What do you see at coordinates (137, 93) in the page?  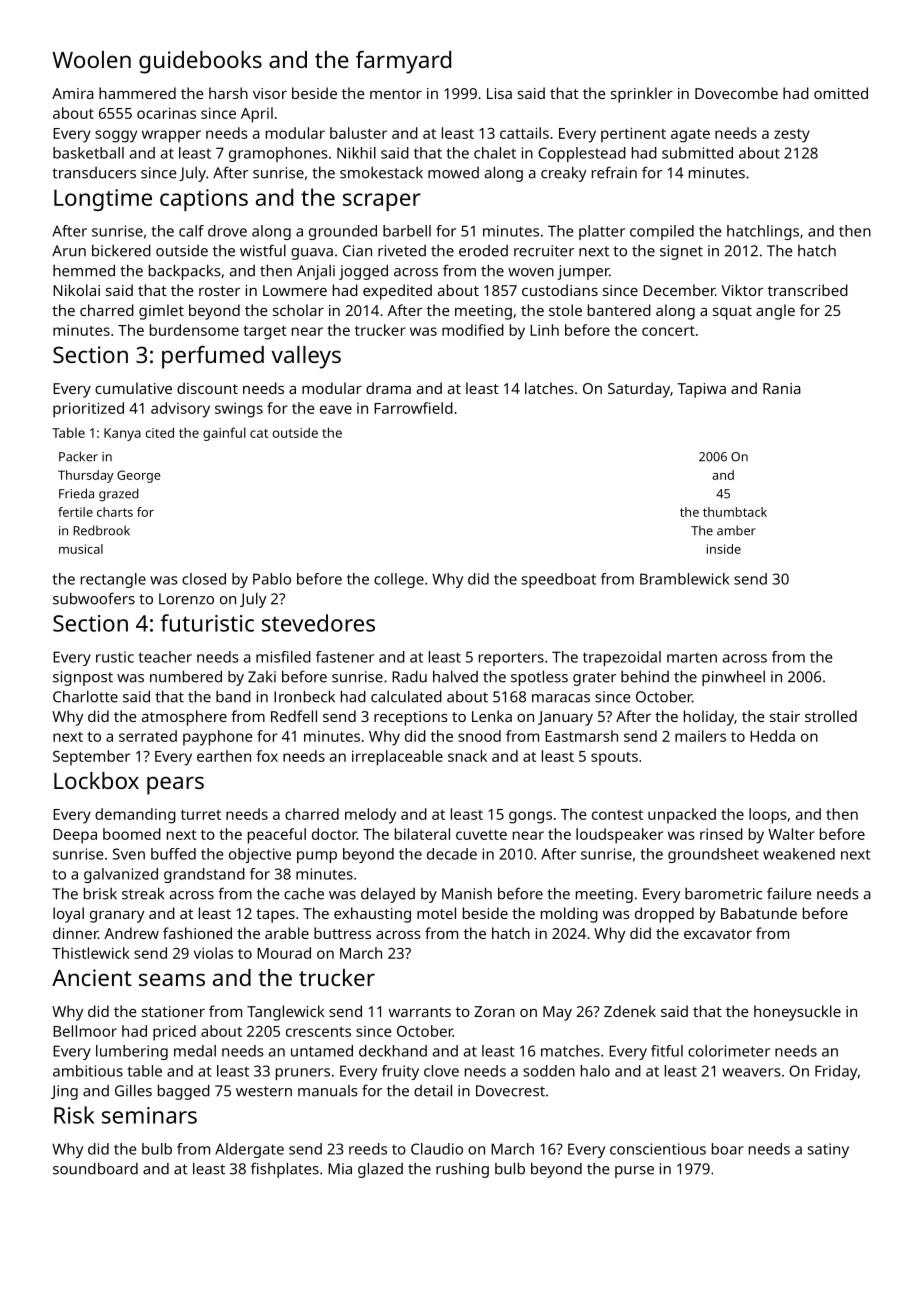 I see `hammered` at bounding box center [137, 93].
